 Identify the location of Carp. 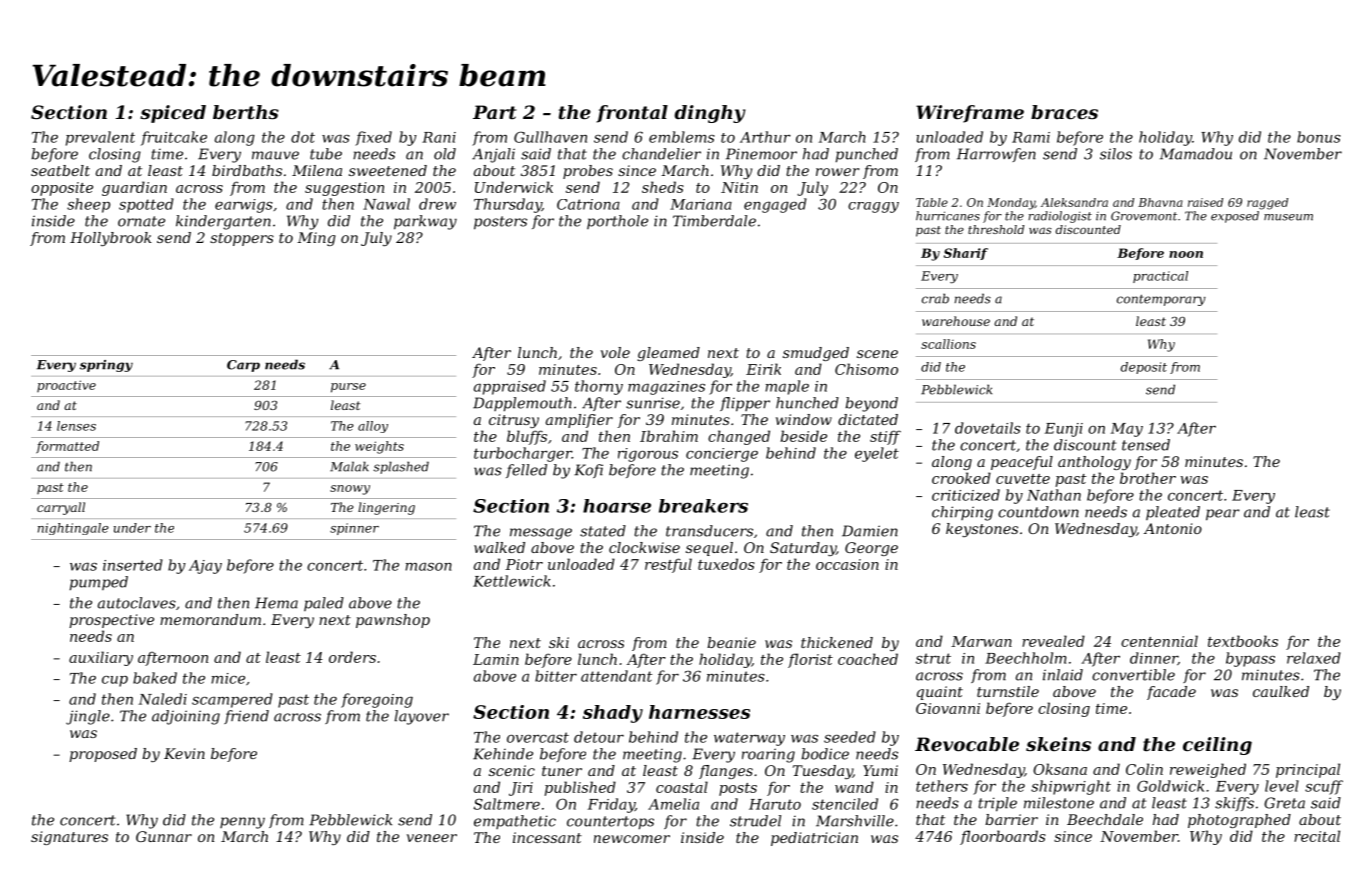
(243, 366).
